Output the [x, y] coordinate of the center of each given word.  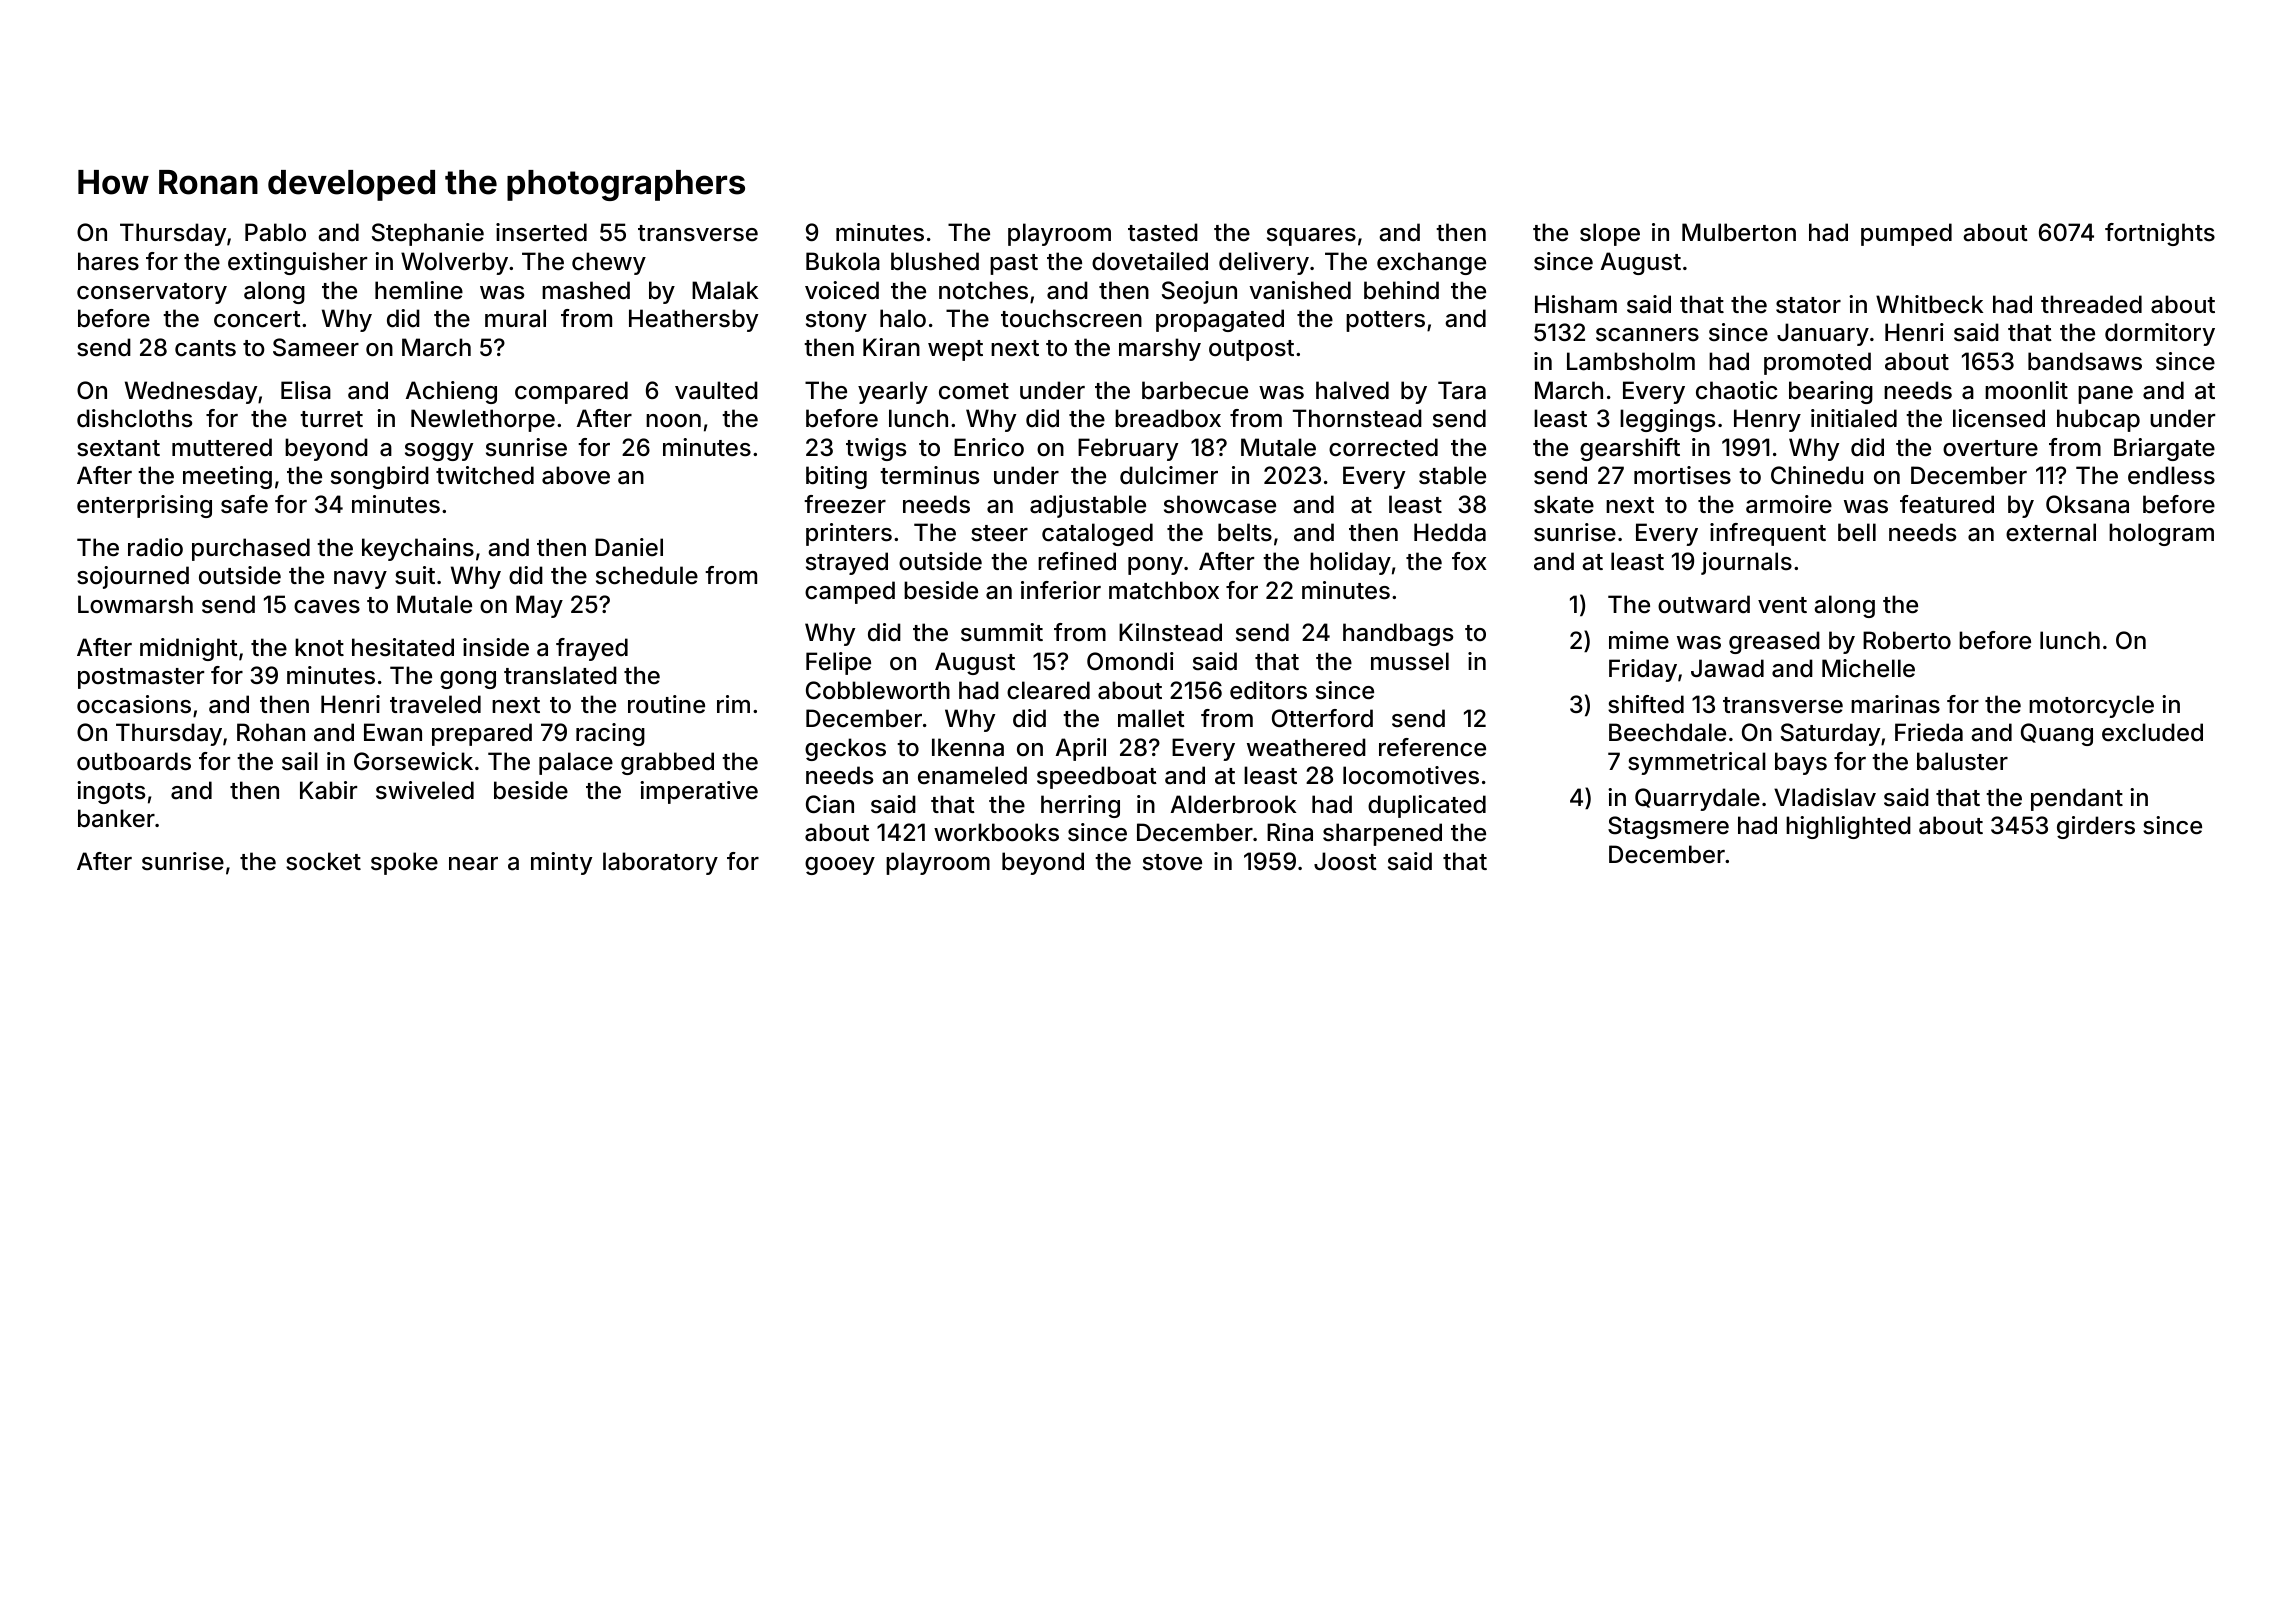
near [473, 864]
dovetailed [1150, 261]
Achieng [451, 392]
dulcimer [1169, 475]
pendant [2077, 799]
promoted [1817, 363]
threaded [2091, 304]
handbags [1398, 634]
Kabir [328, 790]
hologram [2161, 534]
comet [974, 391]
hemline [419, 290]
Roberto [1907, 640]
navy [360, 580]
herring [1080, 806]
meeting [227, 477]
